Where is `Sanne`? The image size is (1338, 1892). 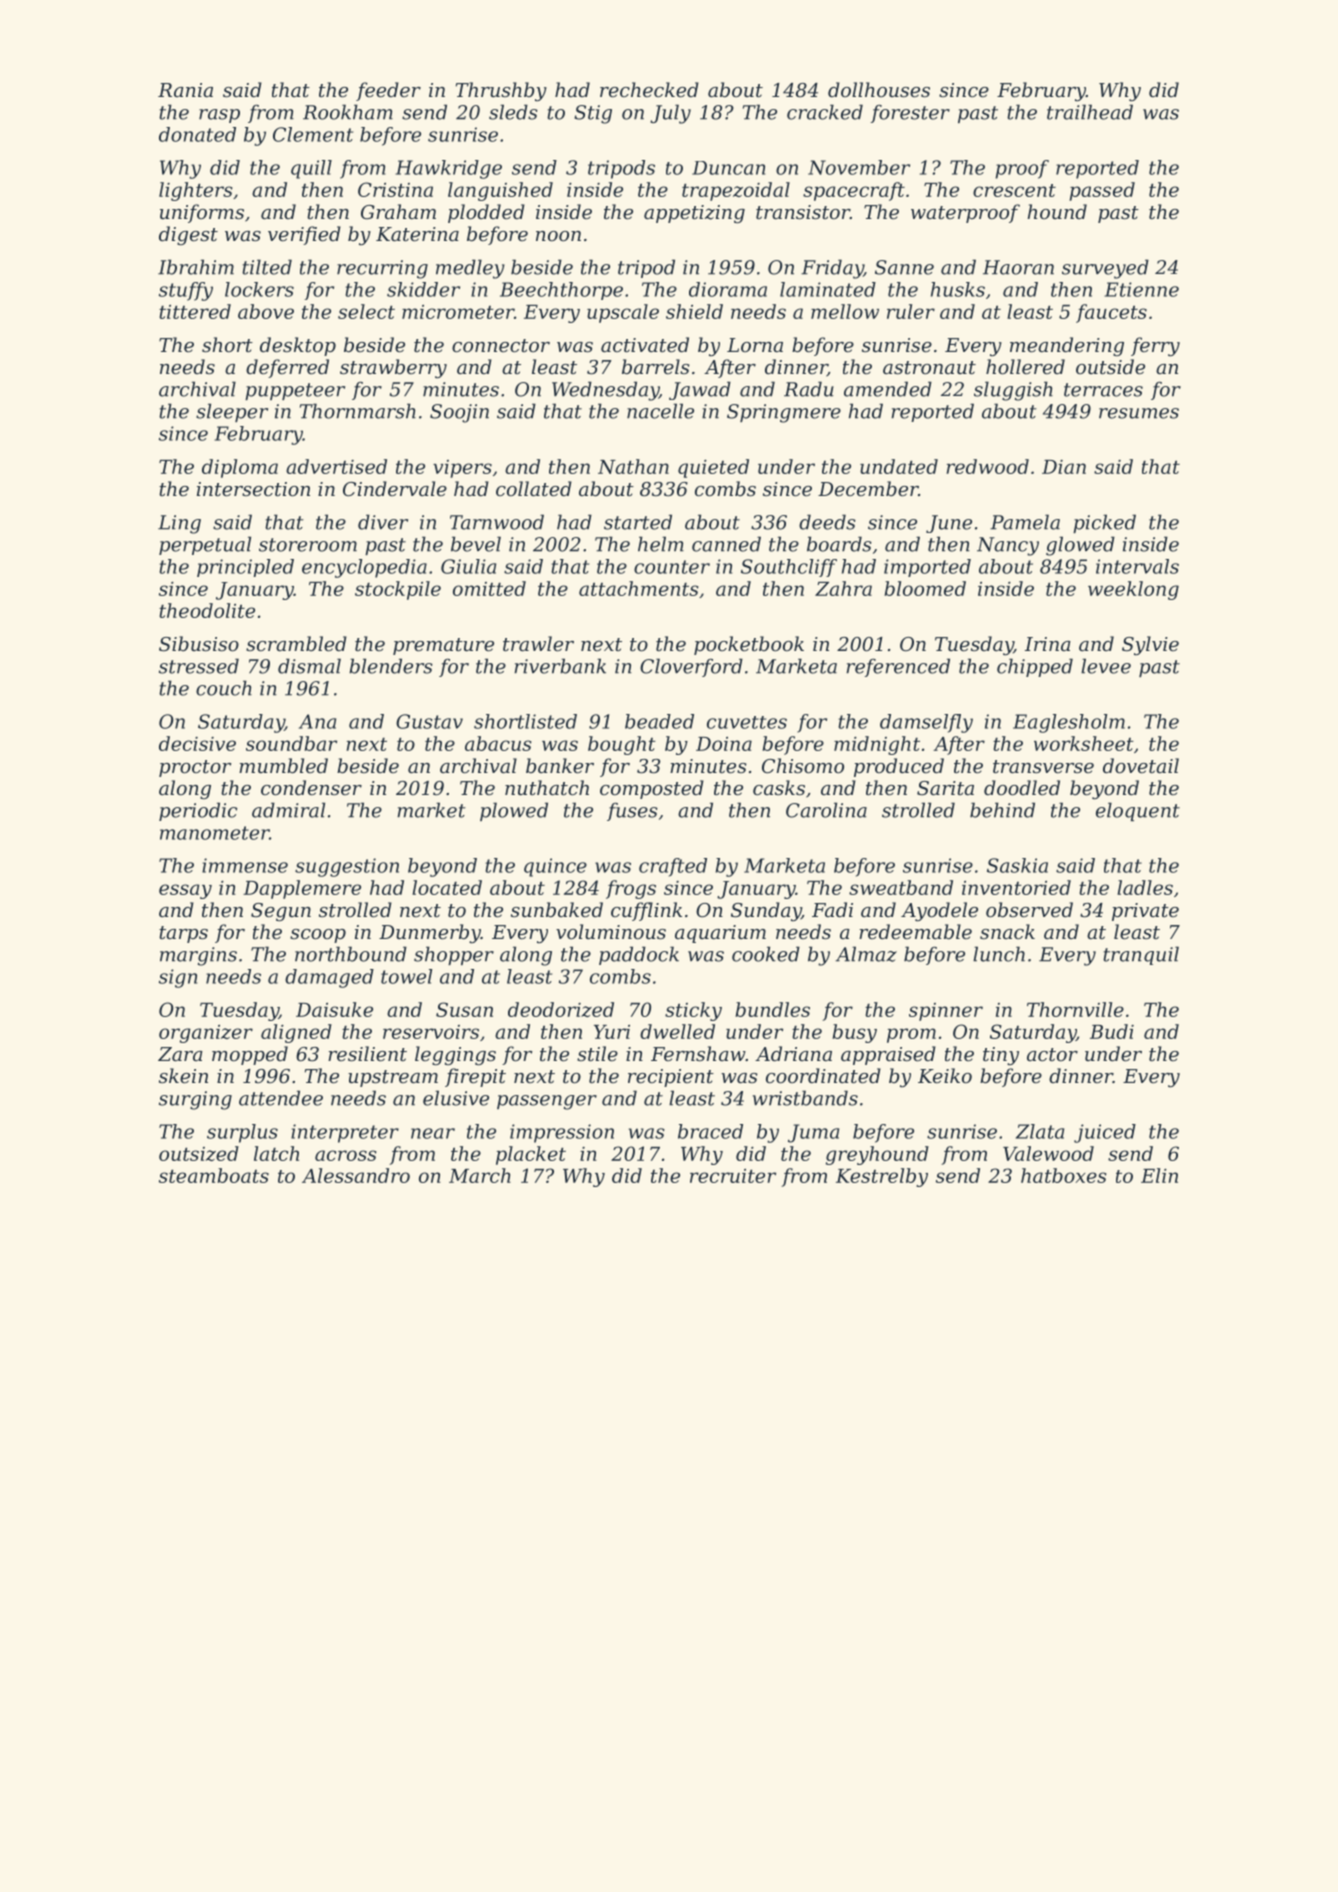
Sanne is located at coordinates (904, 267).
